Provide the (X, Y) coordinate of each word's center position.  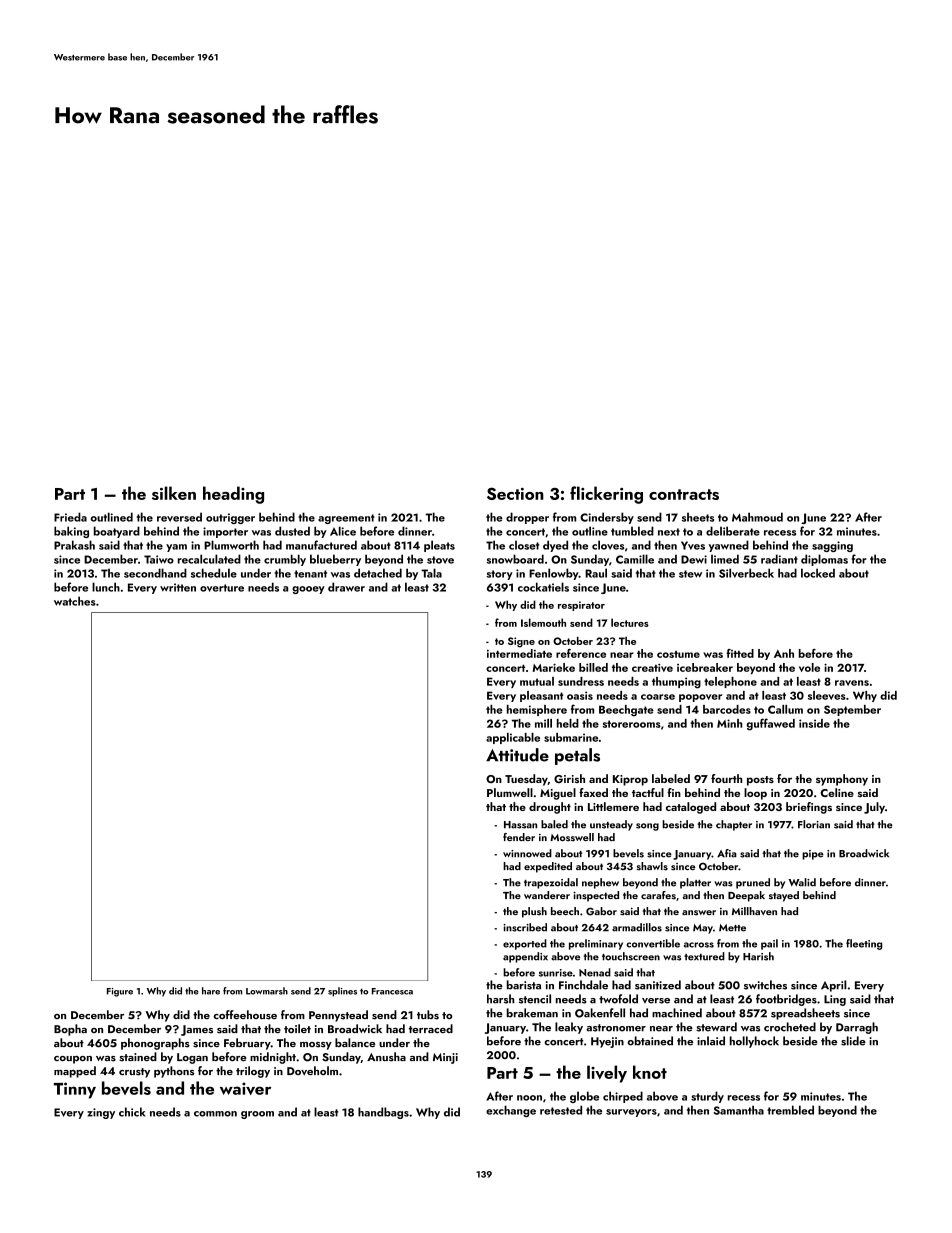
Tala (431, 573)
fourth (726, 778)
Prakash (74, 545)
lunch (106, 587)
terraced (431, 1028)
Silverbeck (746, 573)
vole (809, 667)
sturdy (707, 1097)
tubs (428, 1015)
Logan (192, 1058)
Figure (120, 992)
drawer (346, 587)
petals (577, 756)
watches (75, 601)
